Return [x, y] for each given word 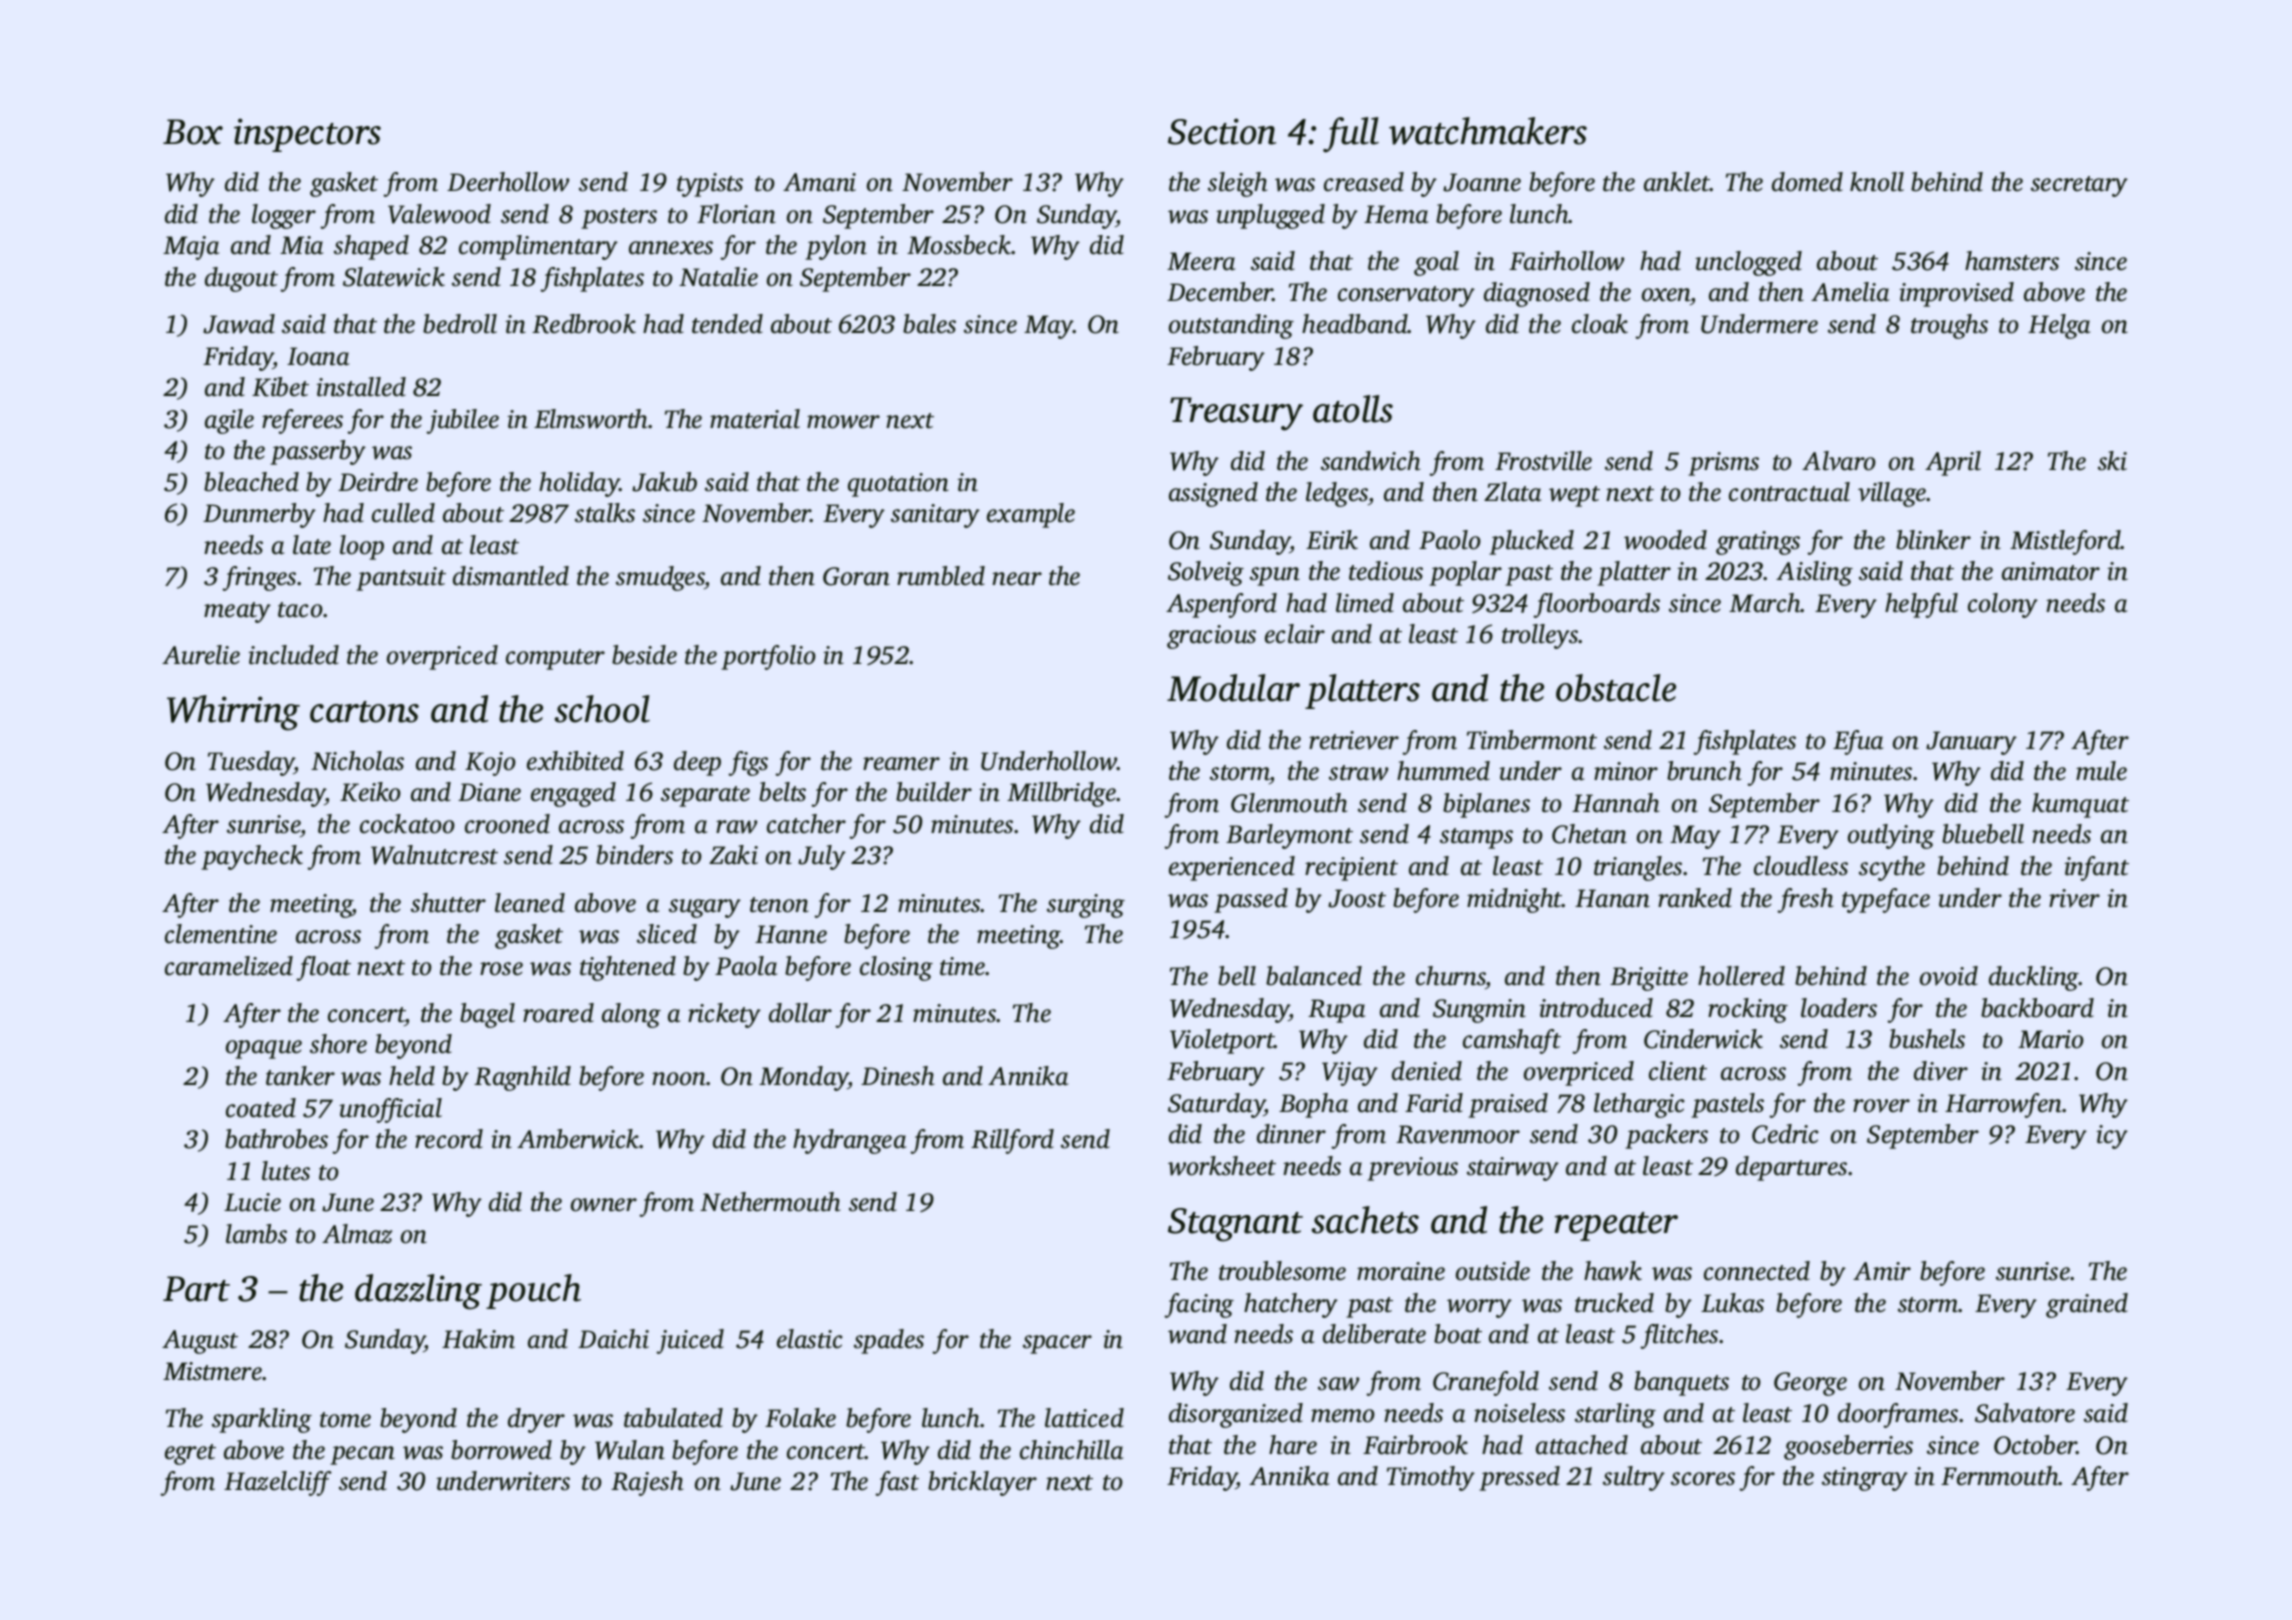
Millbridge [1061, 794]
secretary [2079, 186]
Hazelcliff [278, 1483]
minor [1626, 771]
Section [1222, 131]
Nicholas [357, 761]
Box [193, 132]
